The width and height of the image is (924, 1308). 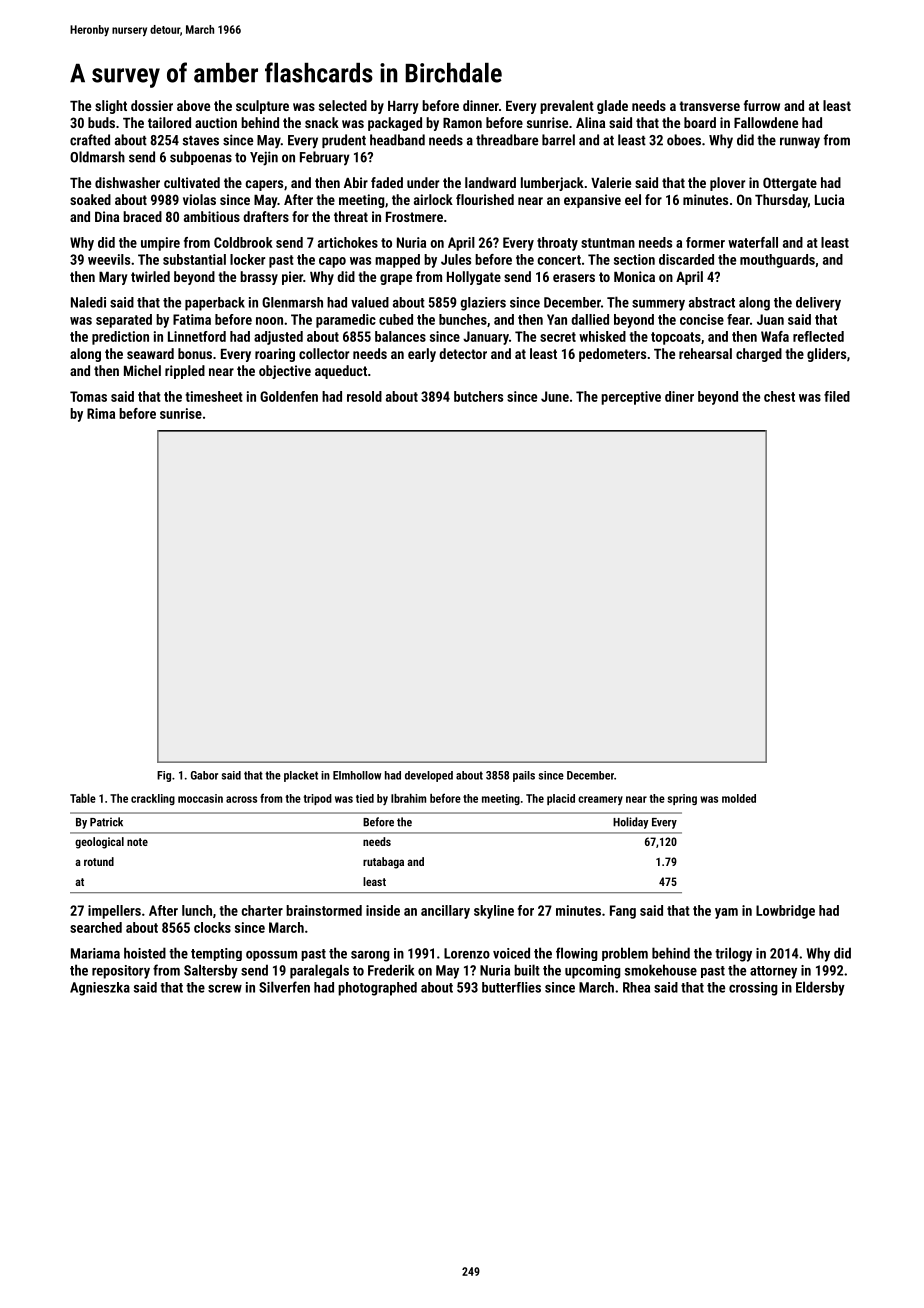 I want to click on Fig, so click(x=164, y=776).
